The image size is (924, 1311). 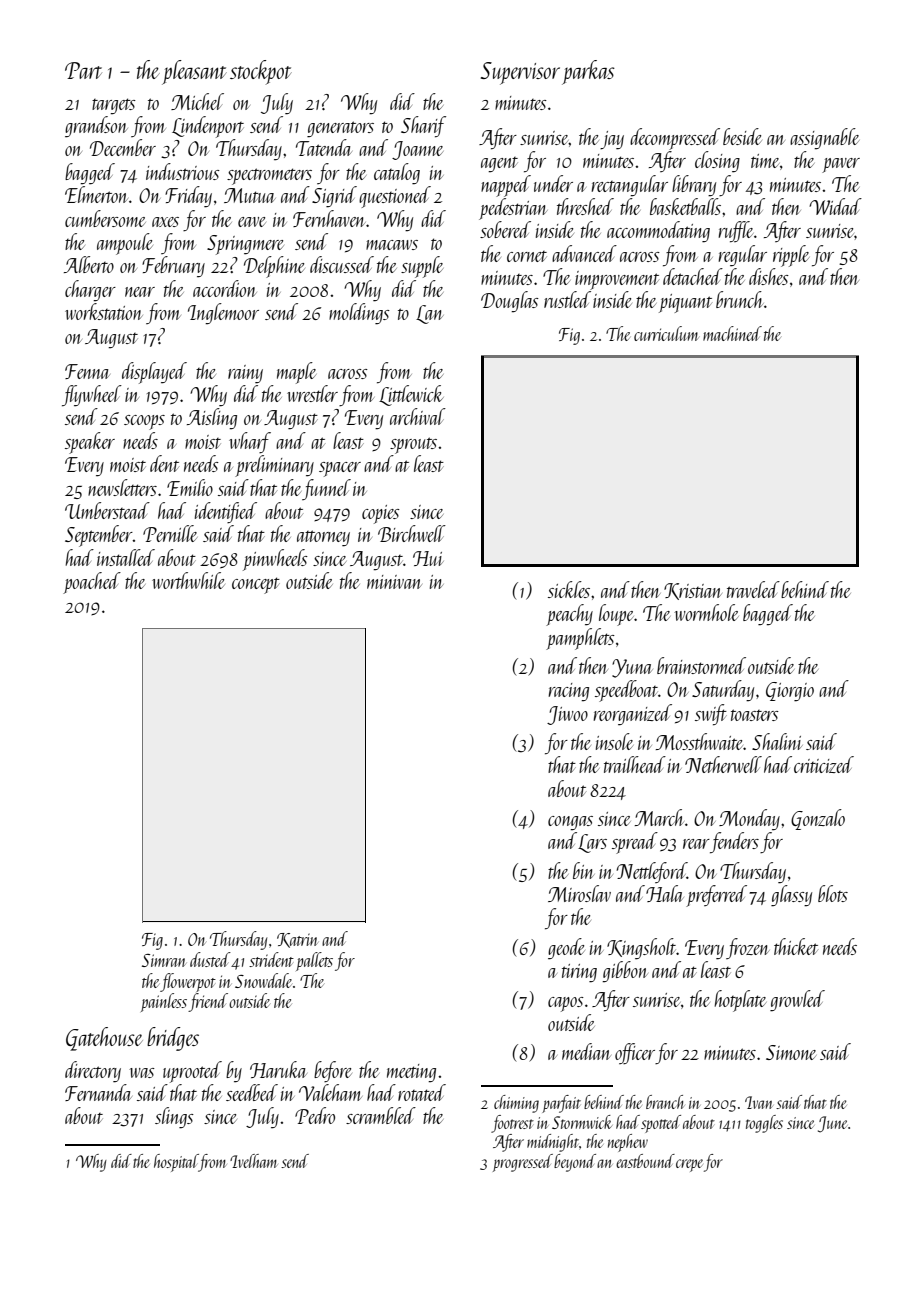 I want to click on hospital, so click(x=176, y=1163).
